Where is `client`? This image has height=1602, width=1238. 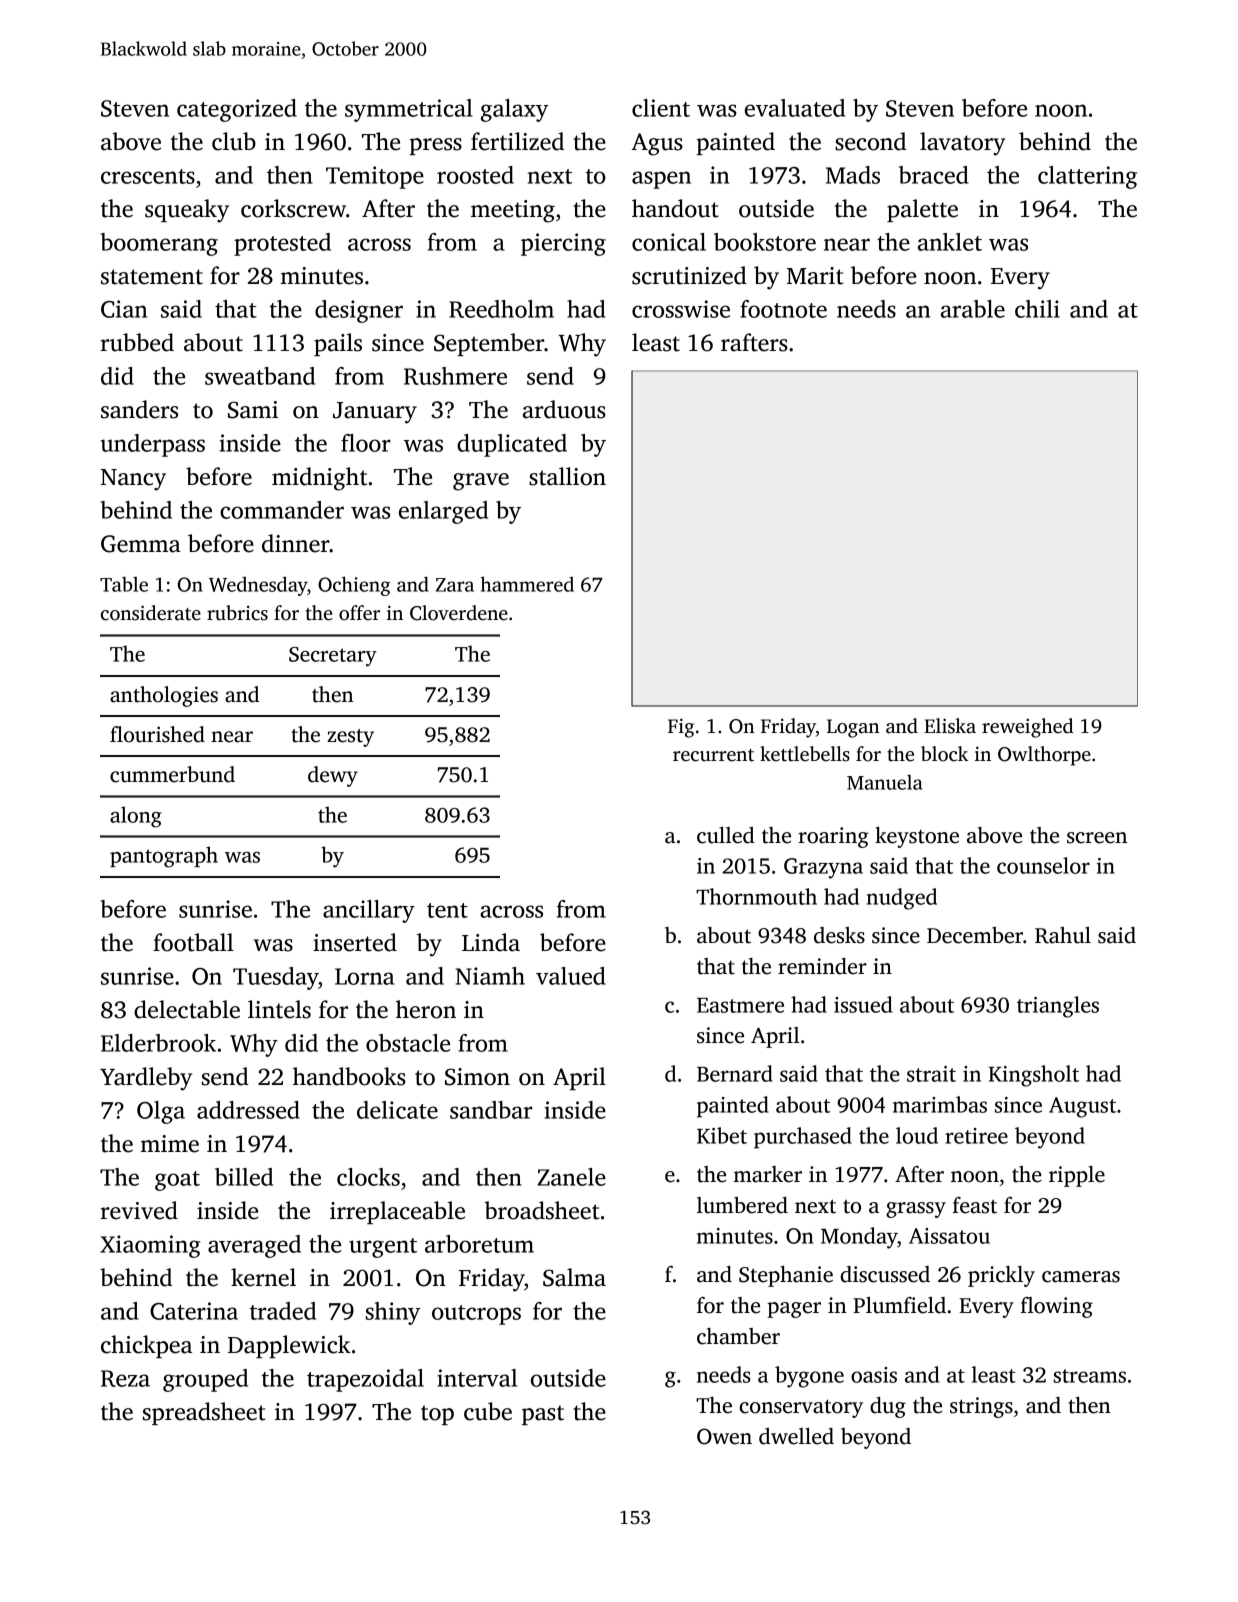 client is located at coordinates (661, 108).
